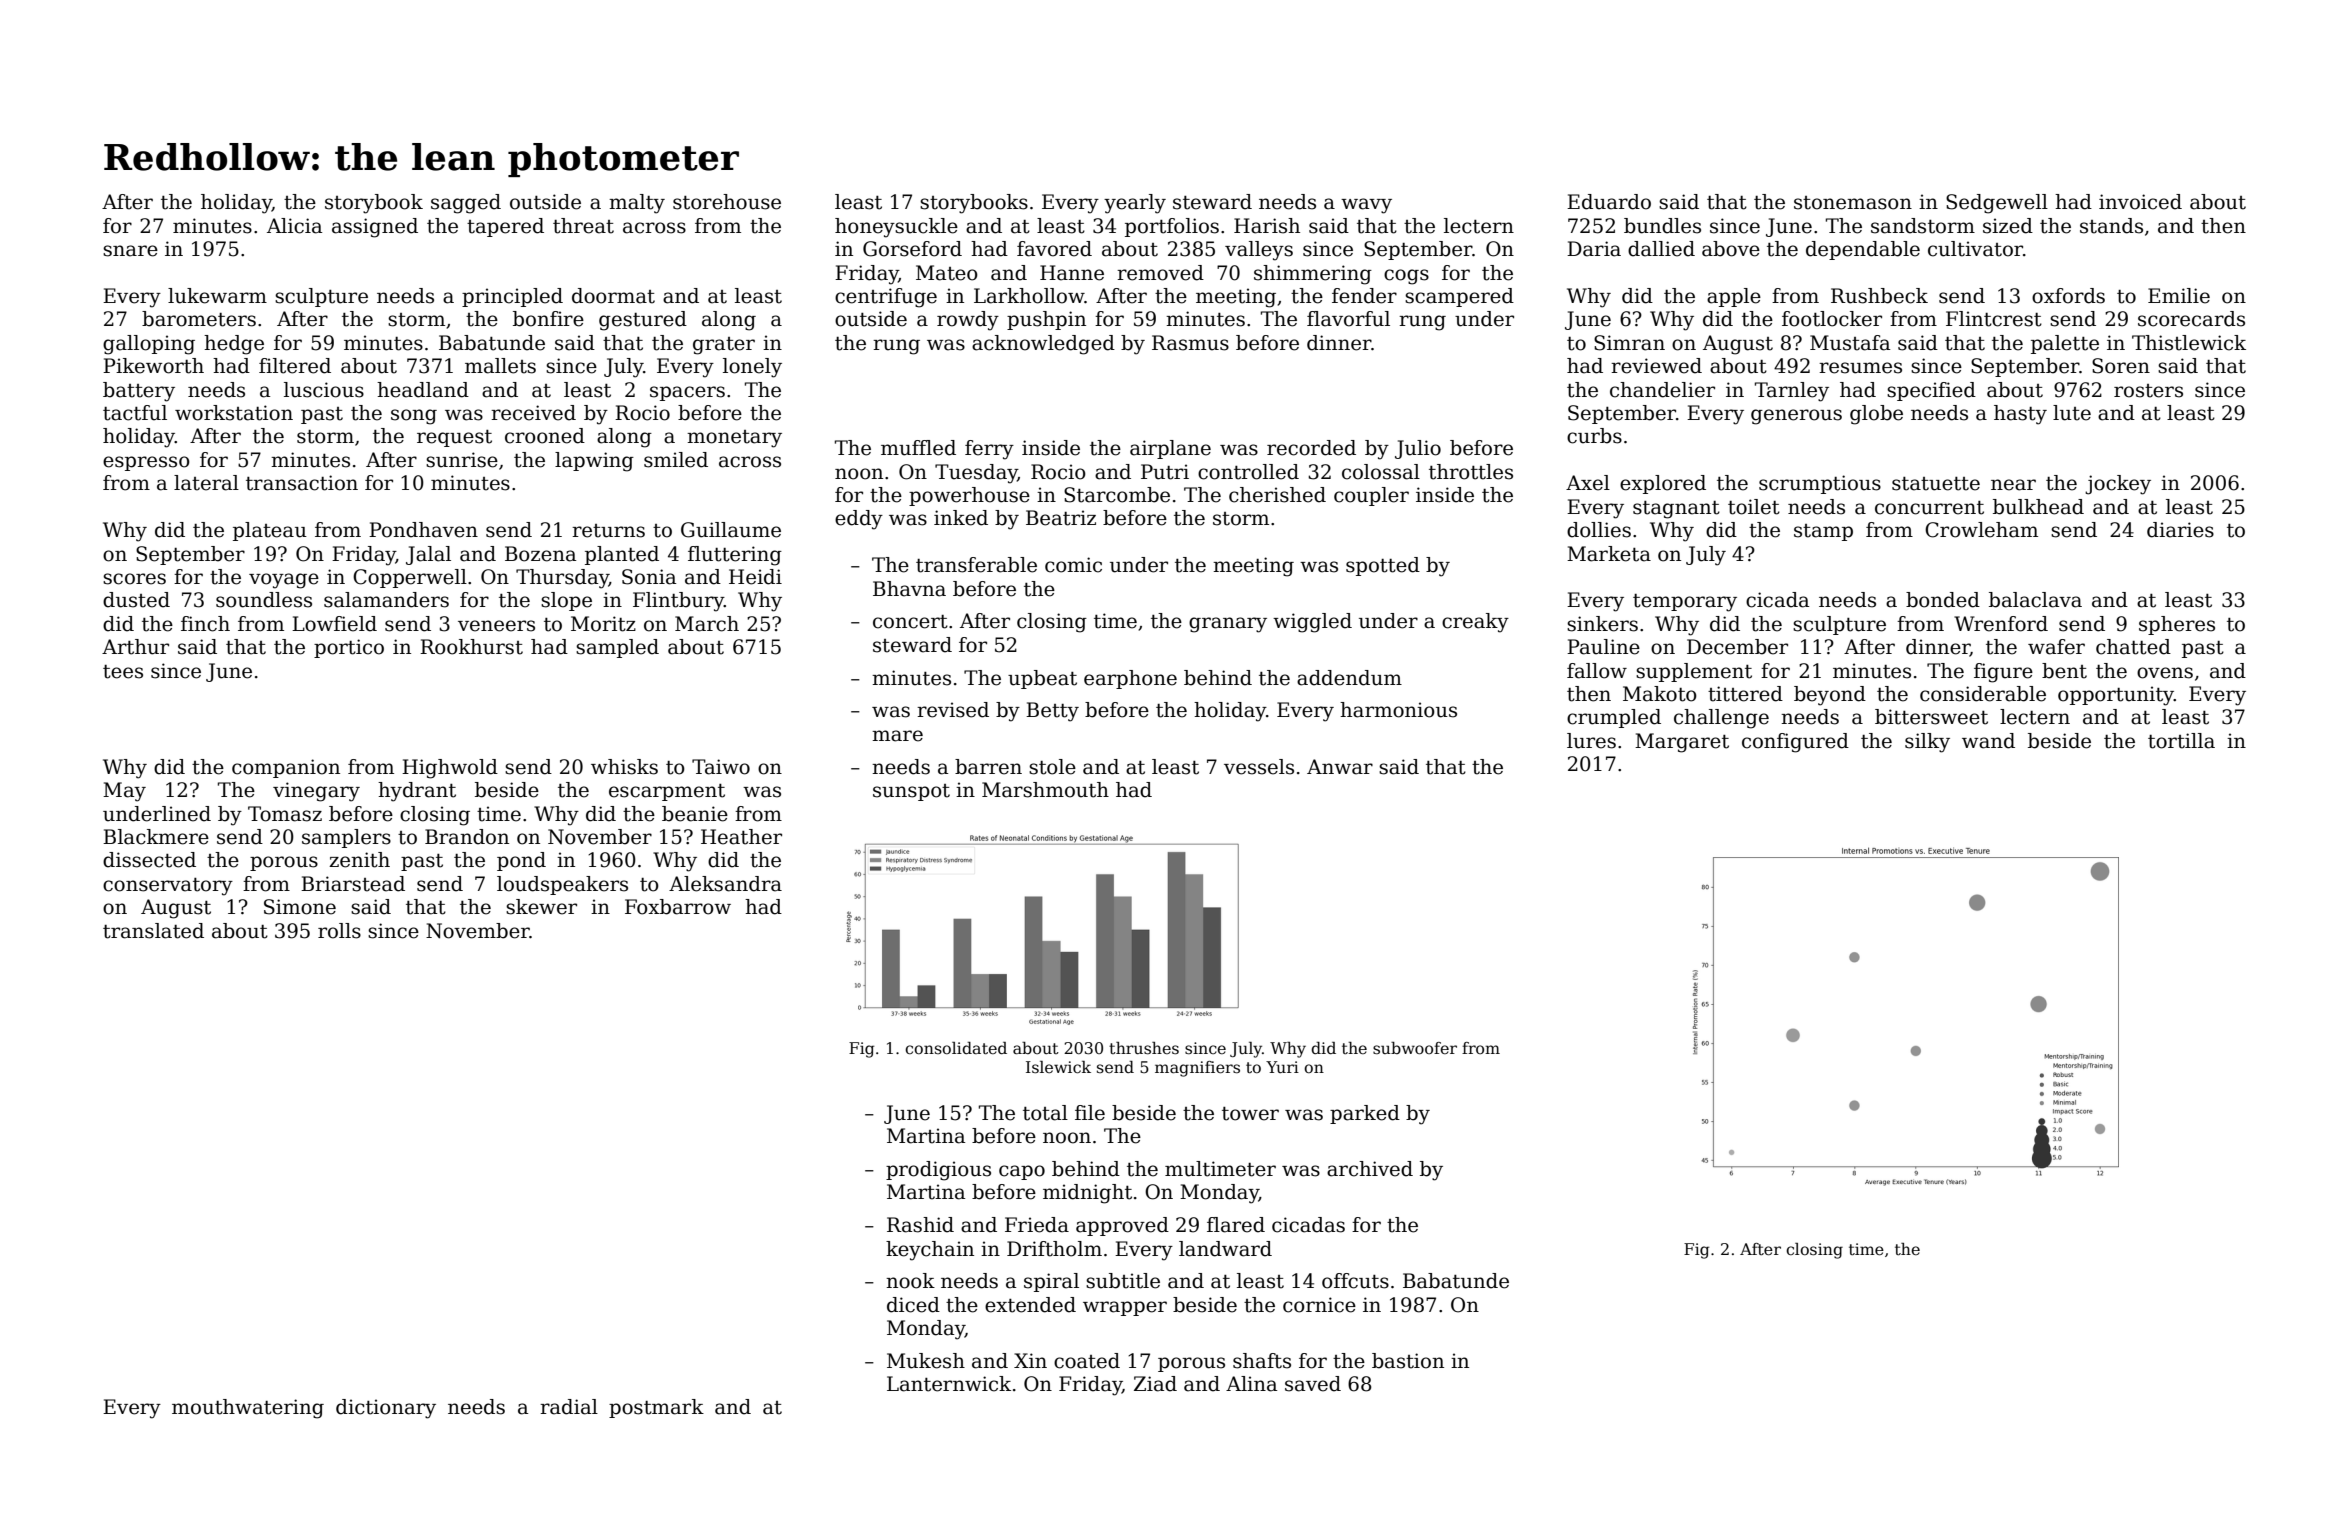 This screenshot has height=1520, width=2349. Describe the element at coordinates (217, 296) in the screenshot. I see `lukewarm` at that location.
